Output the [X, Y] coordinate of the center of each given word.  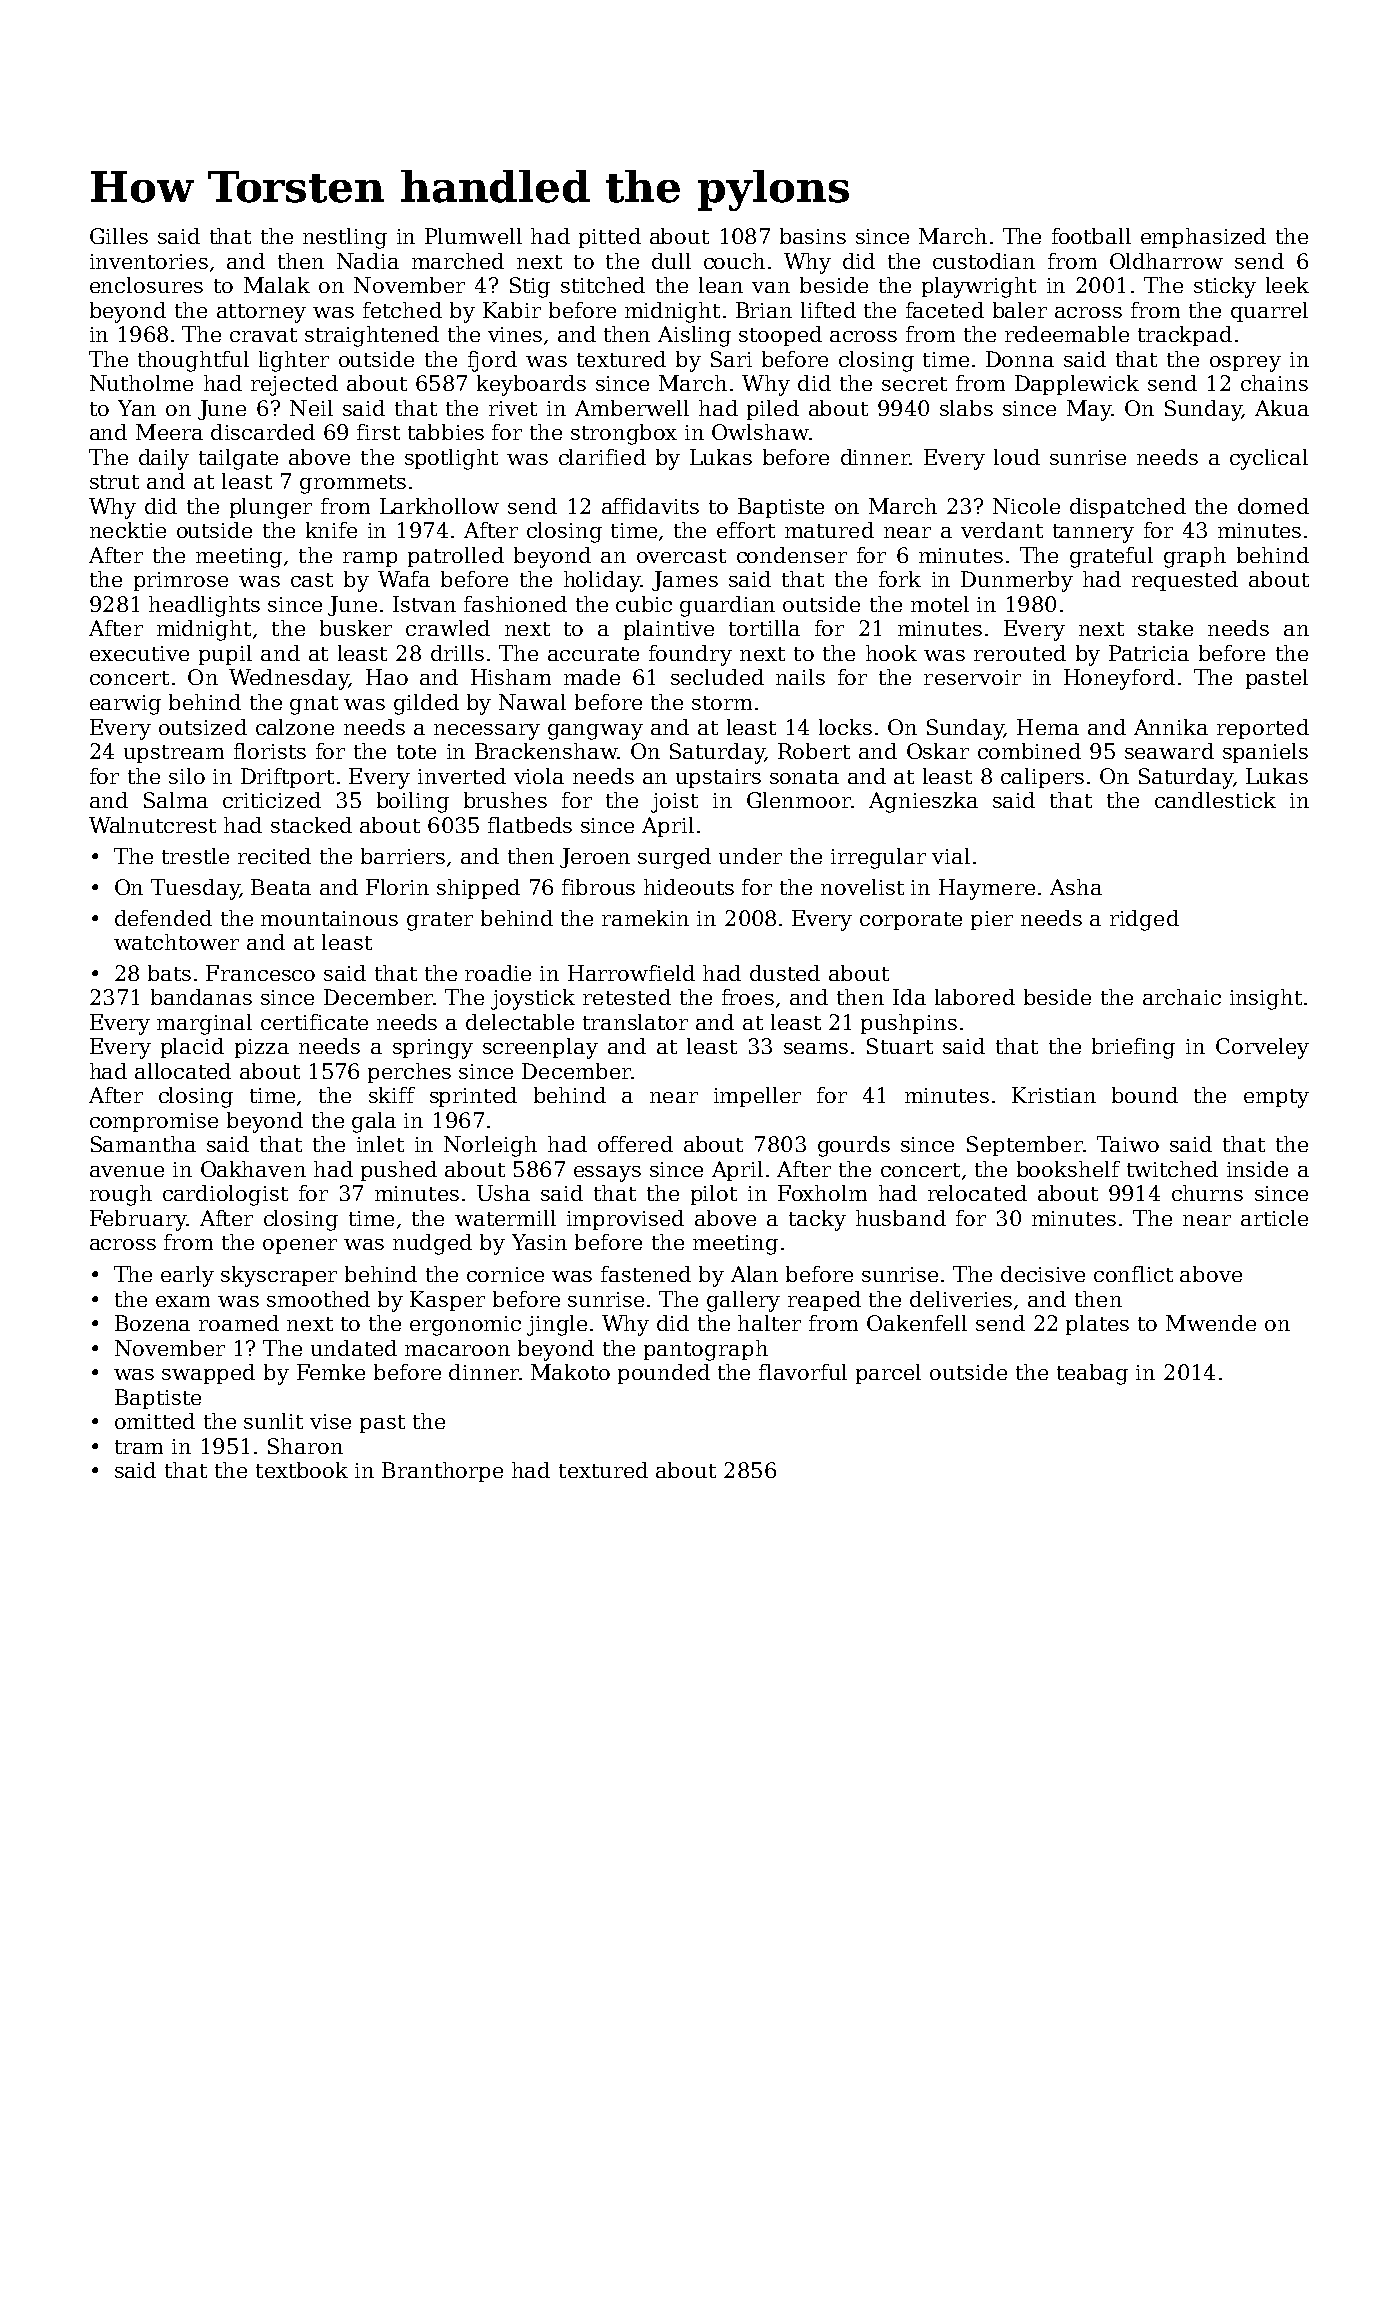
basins [813, 236]
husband [901, 1218]
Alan [754, 1274]
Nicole [1026, 506]
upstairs [718, 778]
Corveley [1262, 1048]
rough [121, 1195]
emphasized [1203, 238]
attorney [261, 313]
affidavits [650, 506]
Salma [176, 800]
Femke [331, 1372]
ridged [1144, 920]
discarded [263, 432]
